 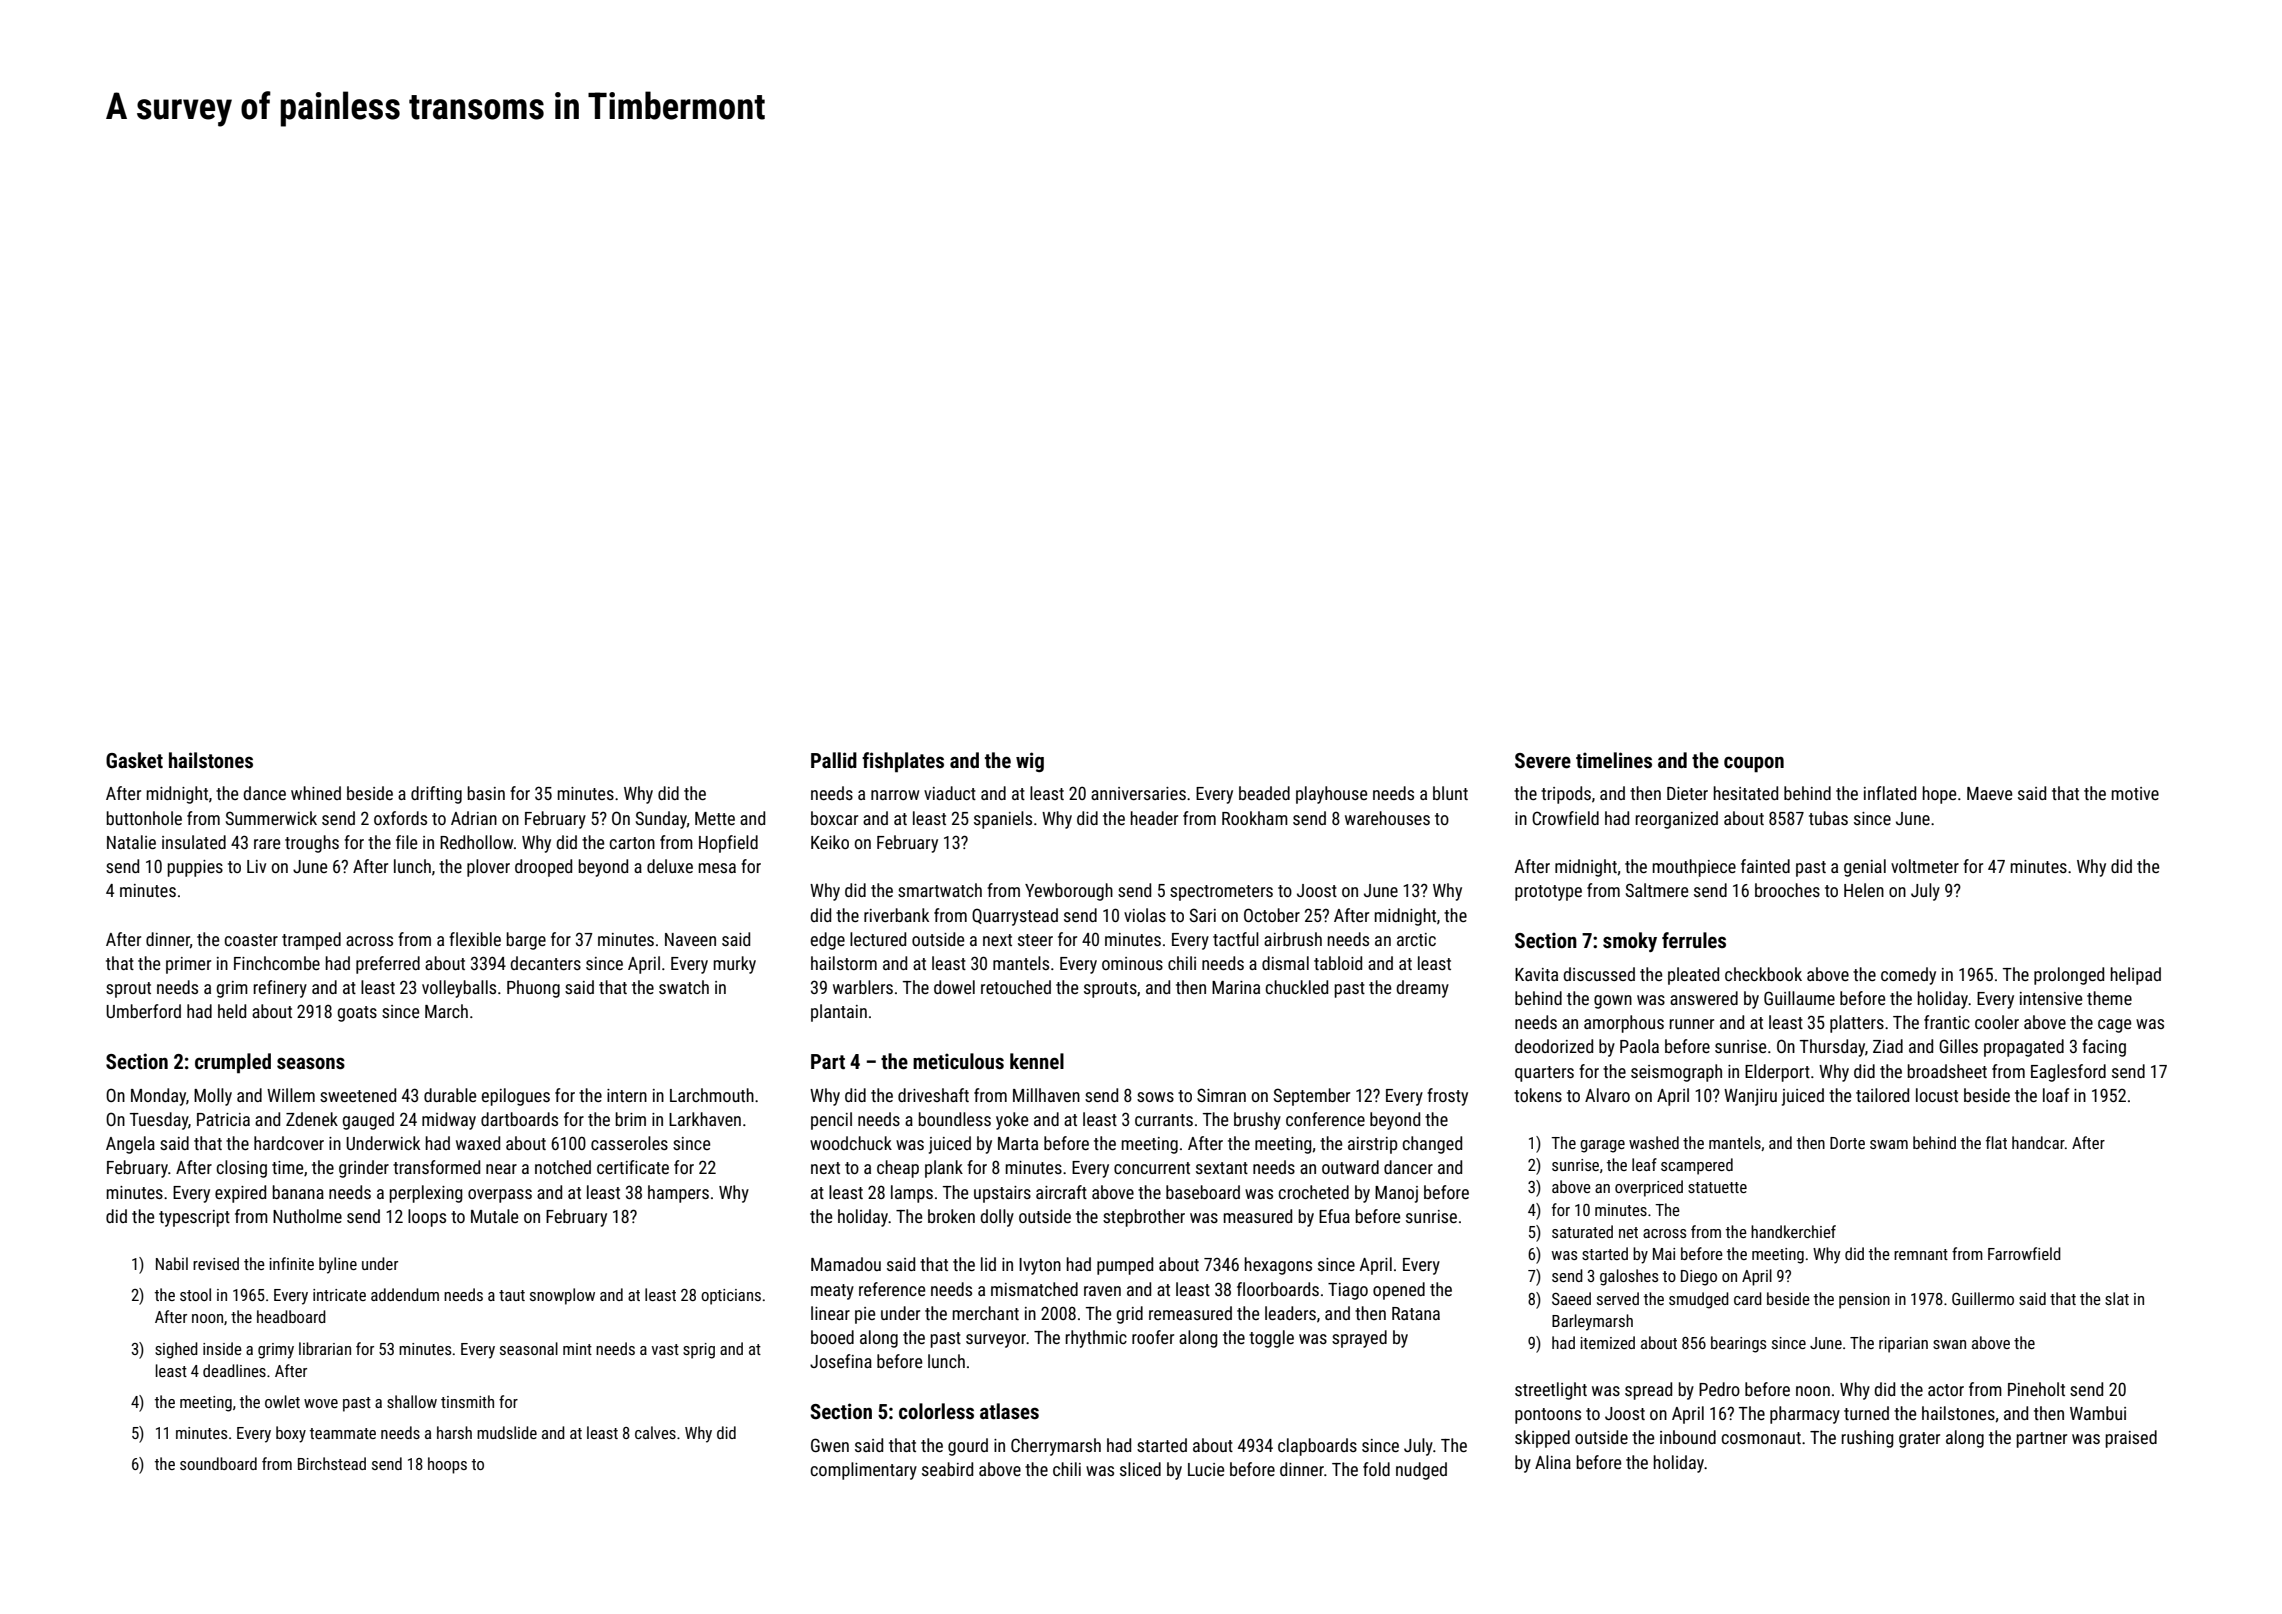 What do you see at coordinates (218, 1463) in the page?
I see `soundboard` at bounding box center [218, 1463].
